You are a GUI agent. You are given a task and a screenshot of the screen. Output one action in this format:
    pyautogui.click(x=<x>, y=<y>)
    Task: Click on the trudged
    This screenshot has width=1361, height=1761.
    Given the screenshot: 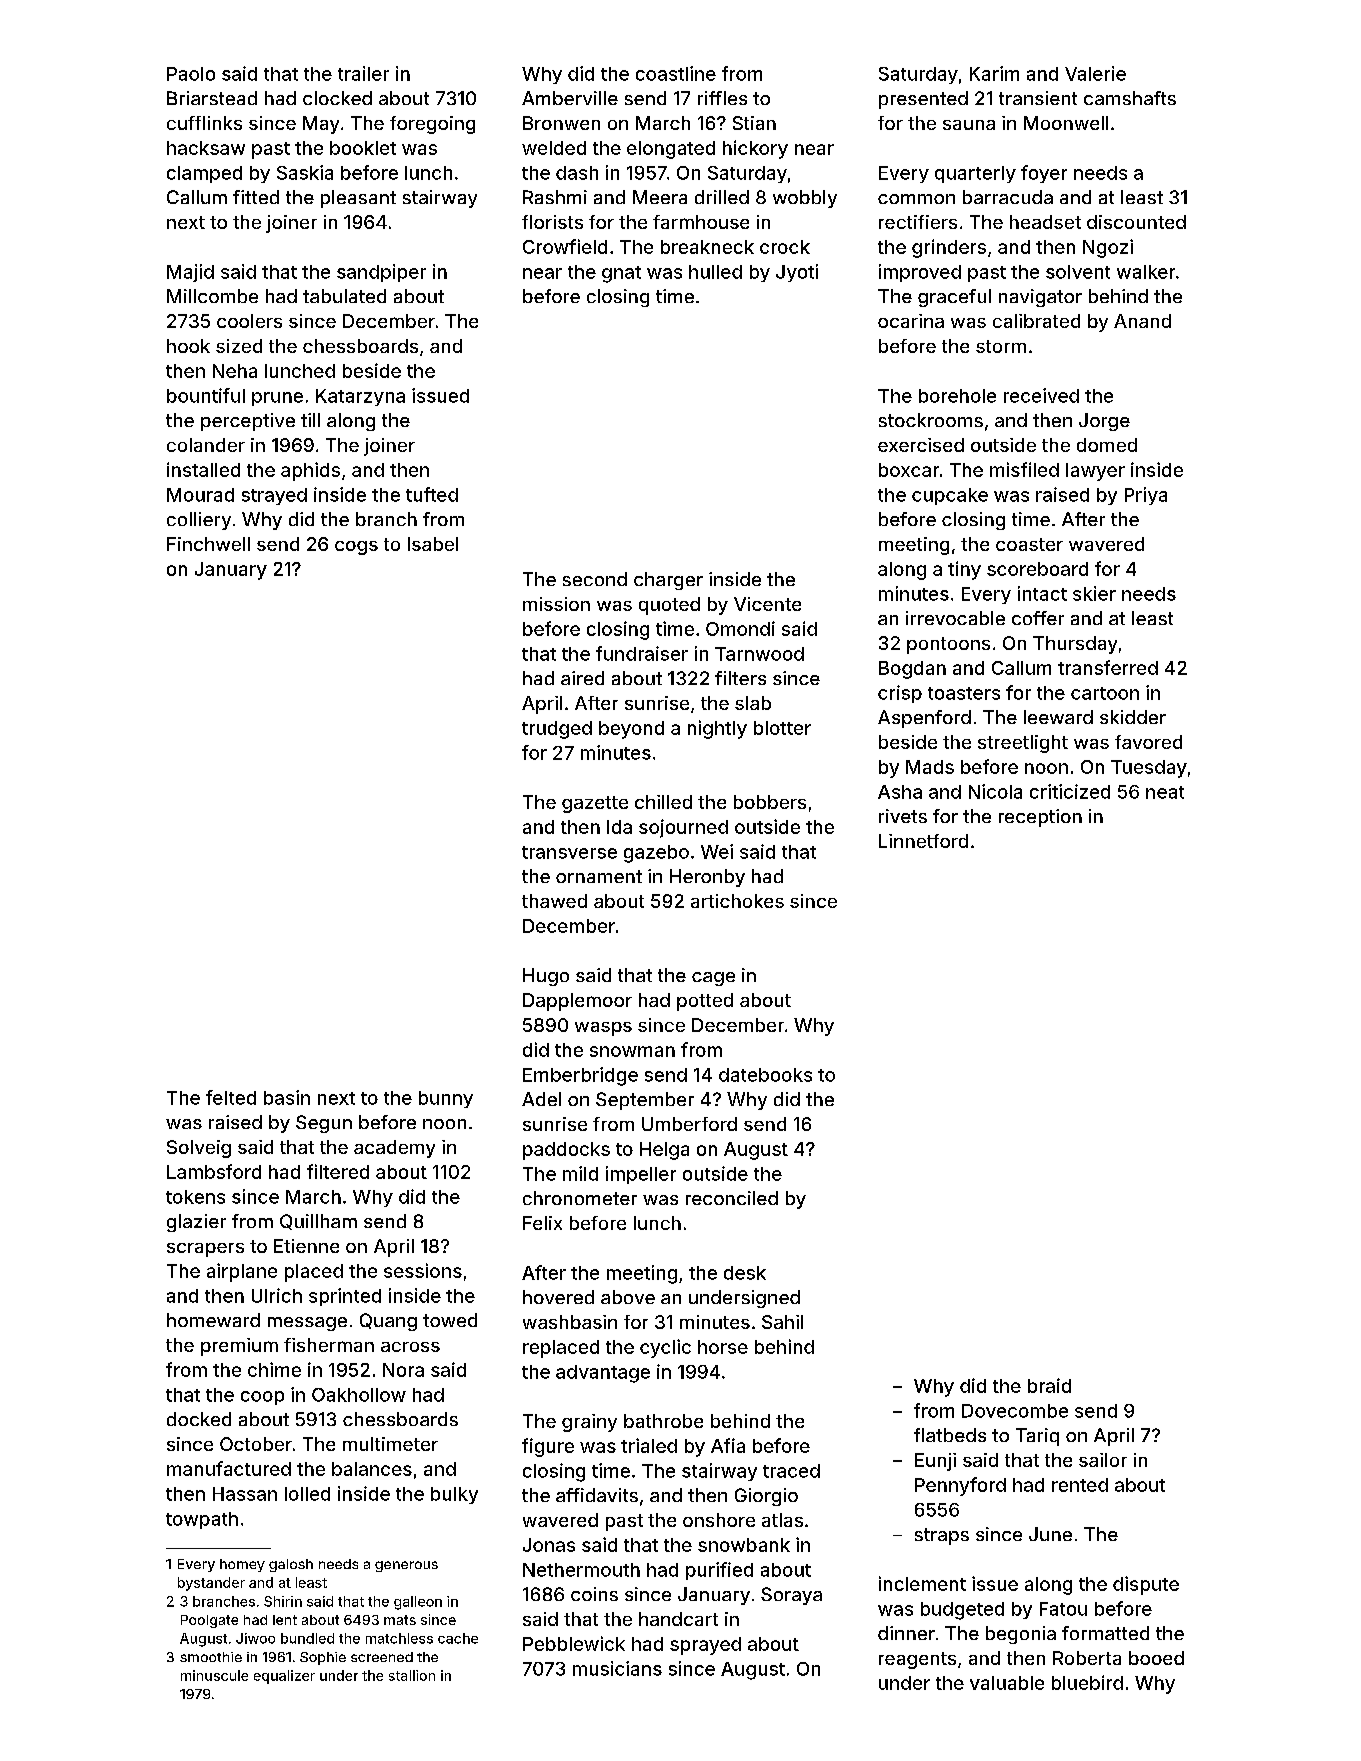 What is the action you would take?
    pyautogui.click(x=557, y=730)
